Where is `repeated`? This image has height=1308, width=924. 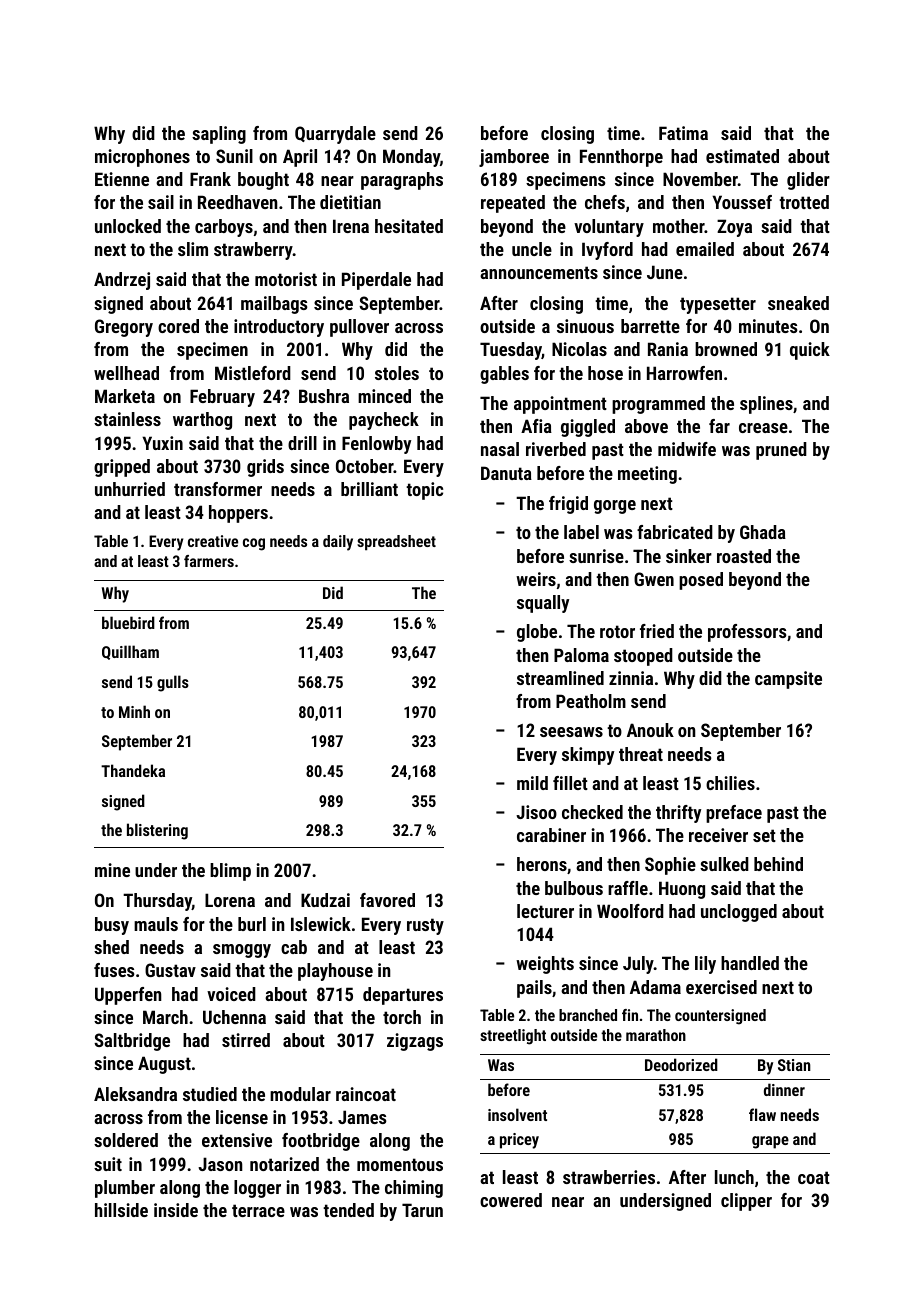 repeated is located at coordinates (513, 204).
